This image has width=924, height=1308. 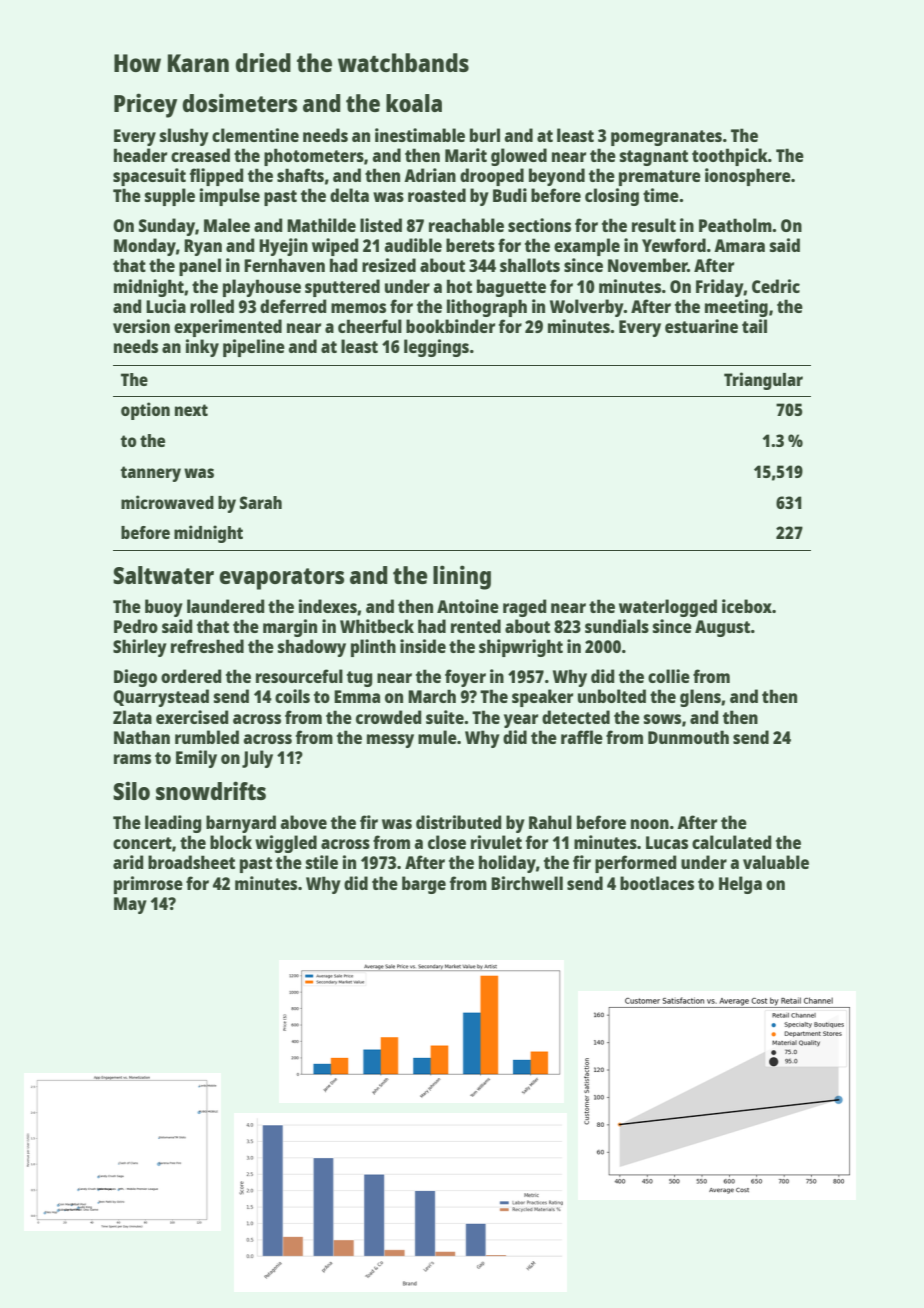 I want to click on pomegranates, so click(x=666, y=138).
